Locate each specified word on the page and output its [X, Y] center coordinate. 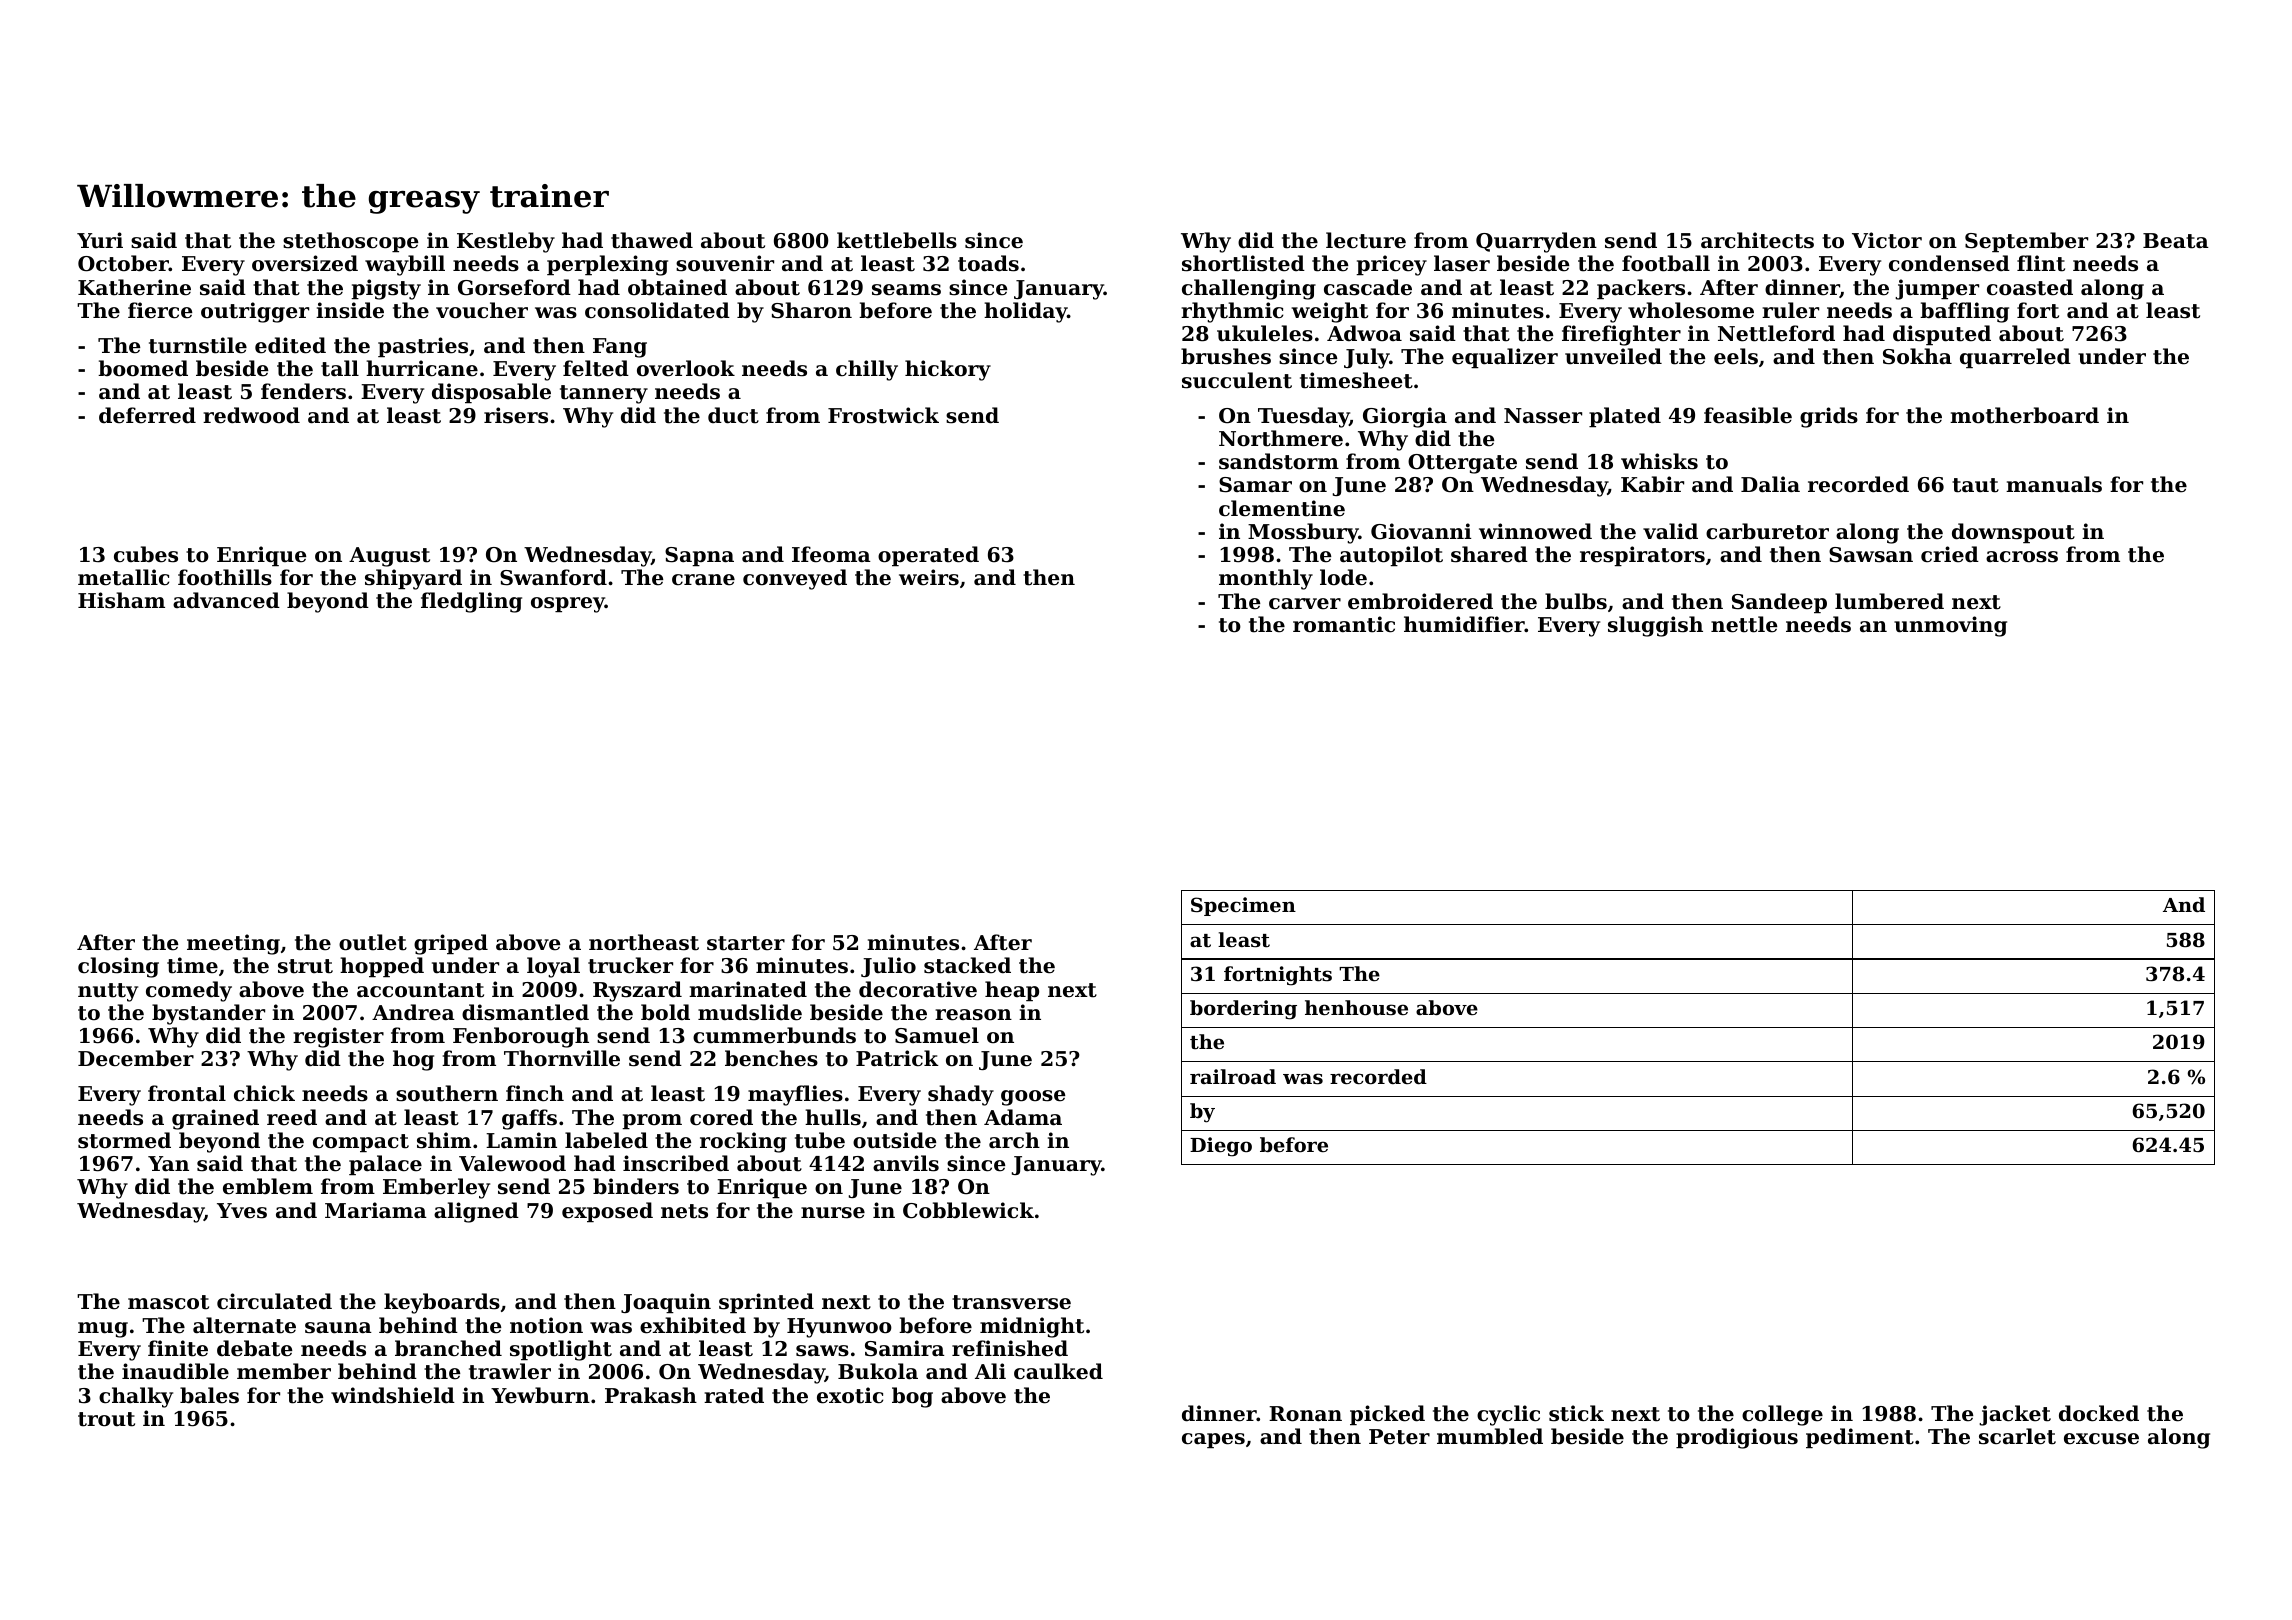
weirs [929, 577]
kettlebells [897, 240]
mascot [168, 1302]
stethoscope [350, 242]
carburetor [1767, 531]
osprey [568, 605]
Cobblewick [968, 1210]
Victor [1887, 240]
